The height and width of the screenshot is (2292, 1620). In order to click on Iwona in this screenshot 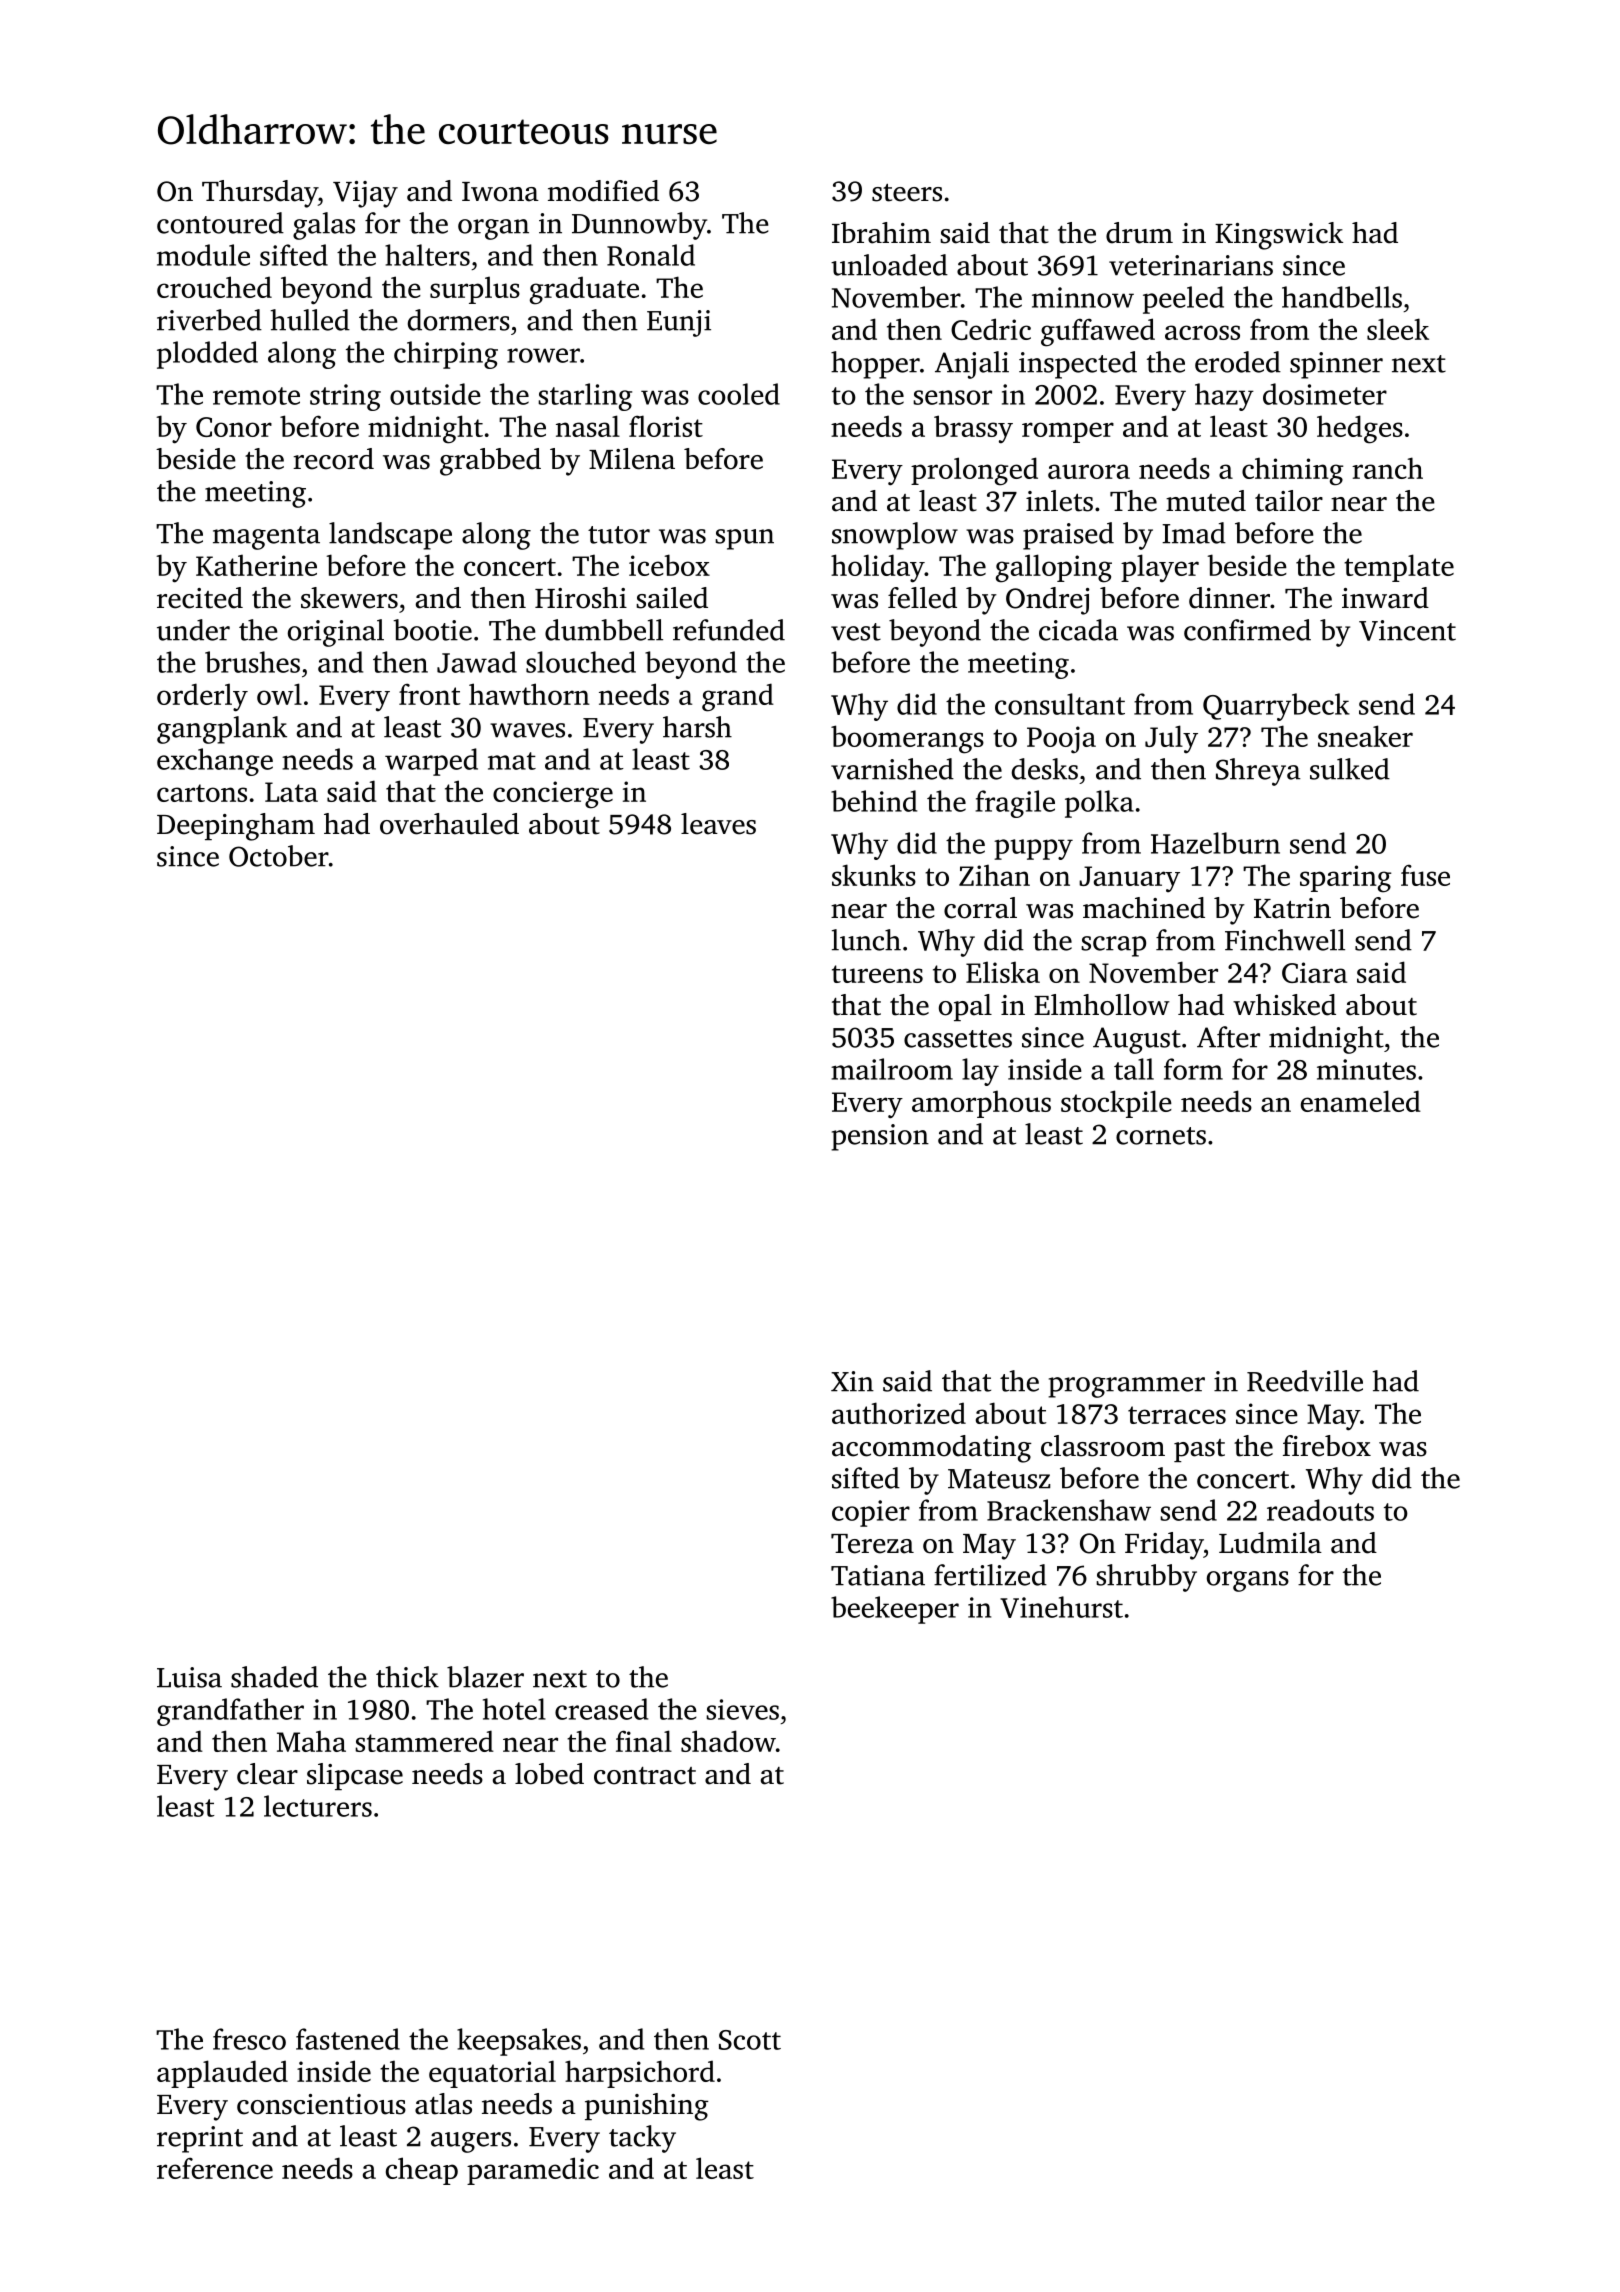, I will do `click(500, 192)`.
